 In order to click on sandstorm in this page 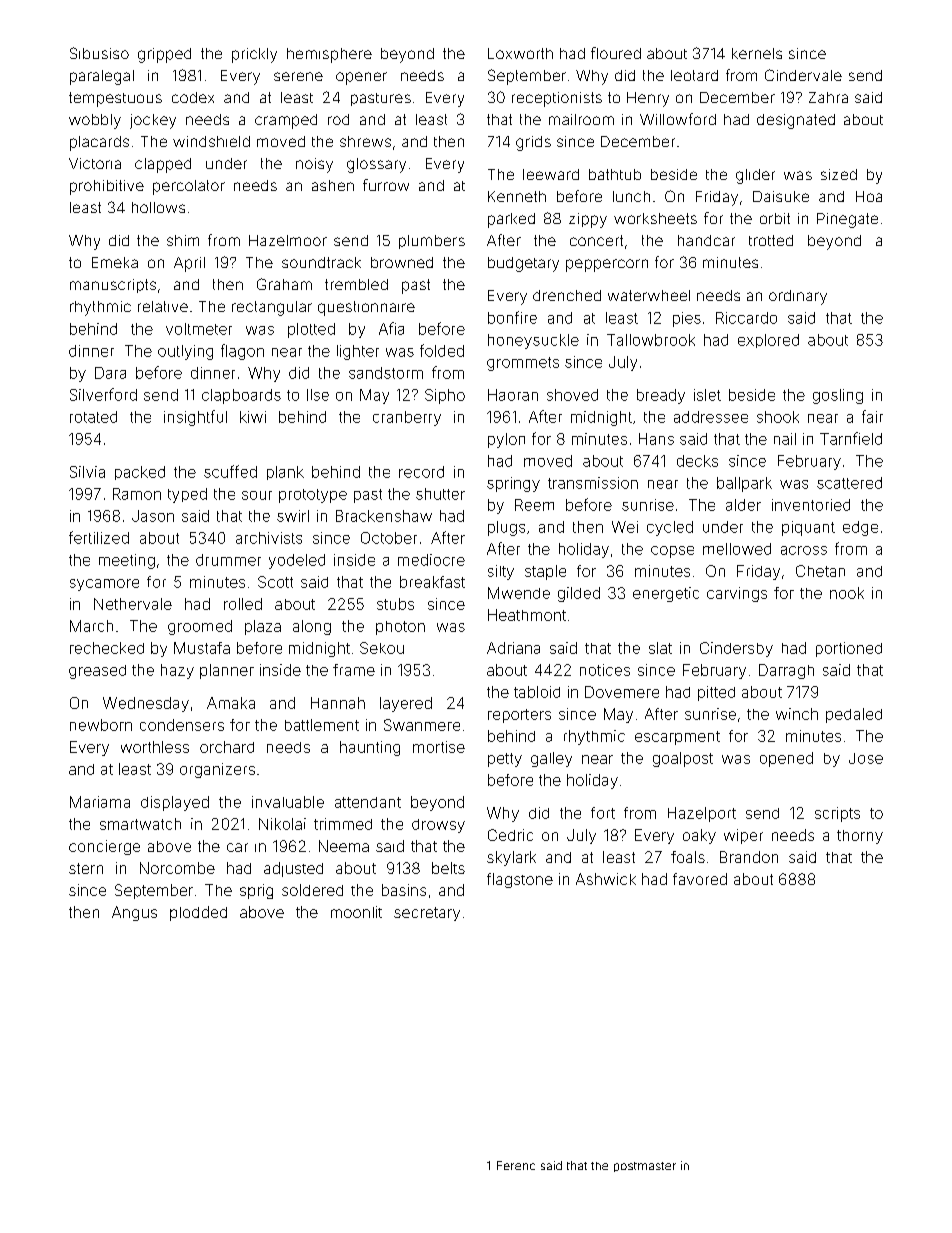, I will do `click(386, 373)`.
